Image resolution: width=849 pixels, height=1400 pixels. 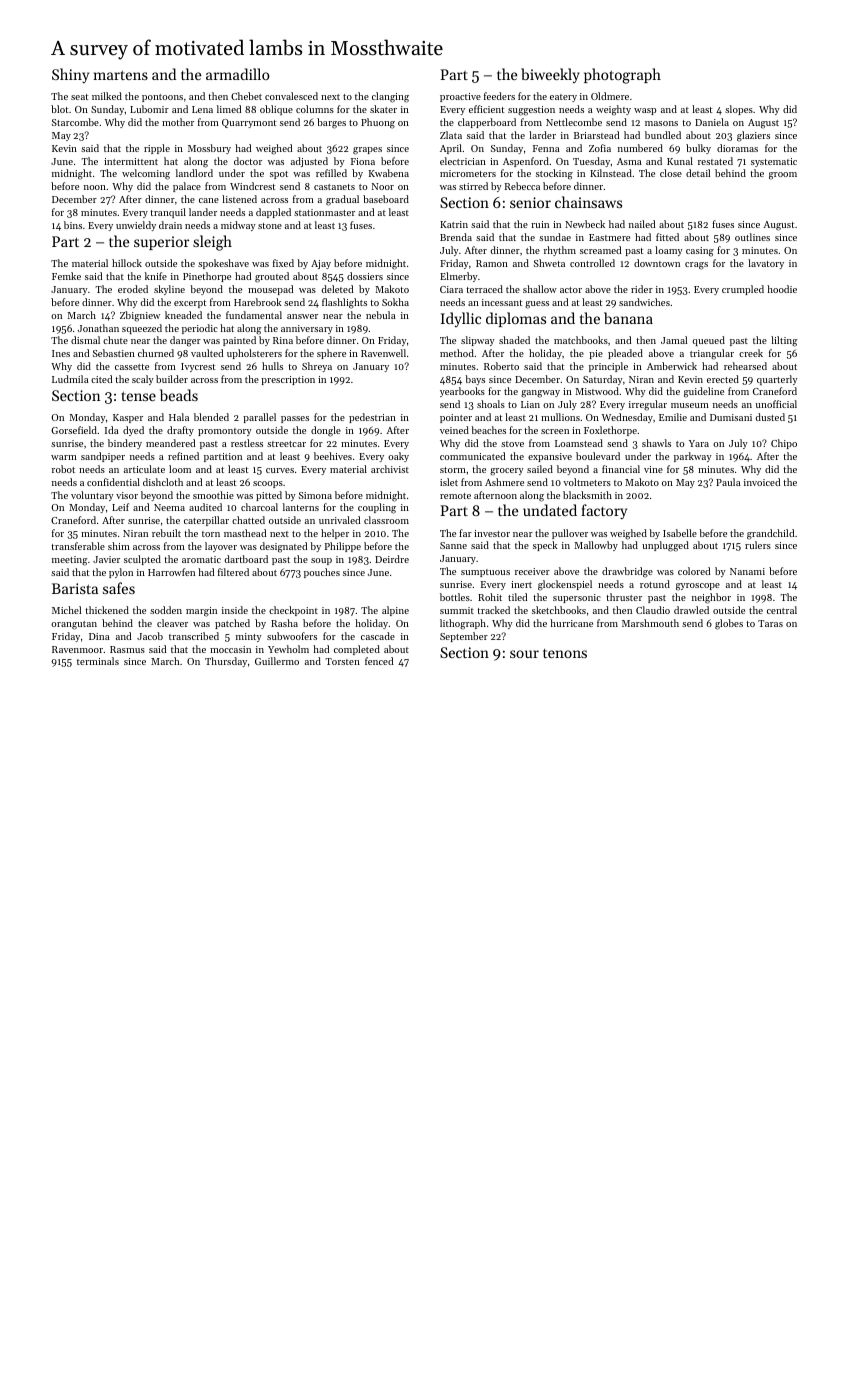 What do you see at coordinates (59, 109) in the screenshot?
I see `blot` at bounding box center [59, 109].
